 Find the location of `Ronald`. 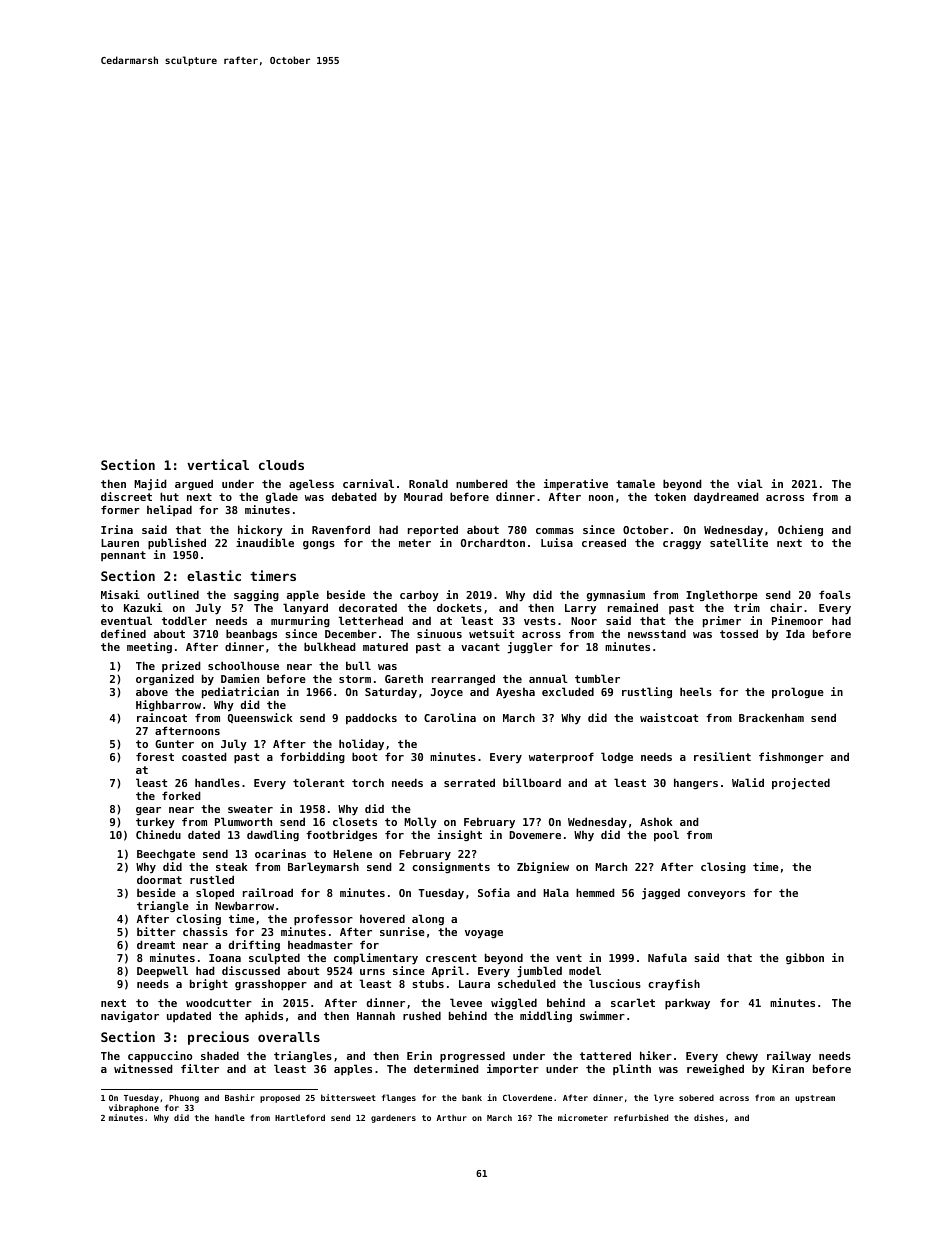

Ronald is located at coordinates (428, 483).
